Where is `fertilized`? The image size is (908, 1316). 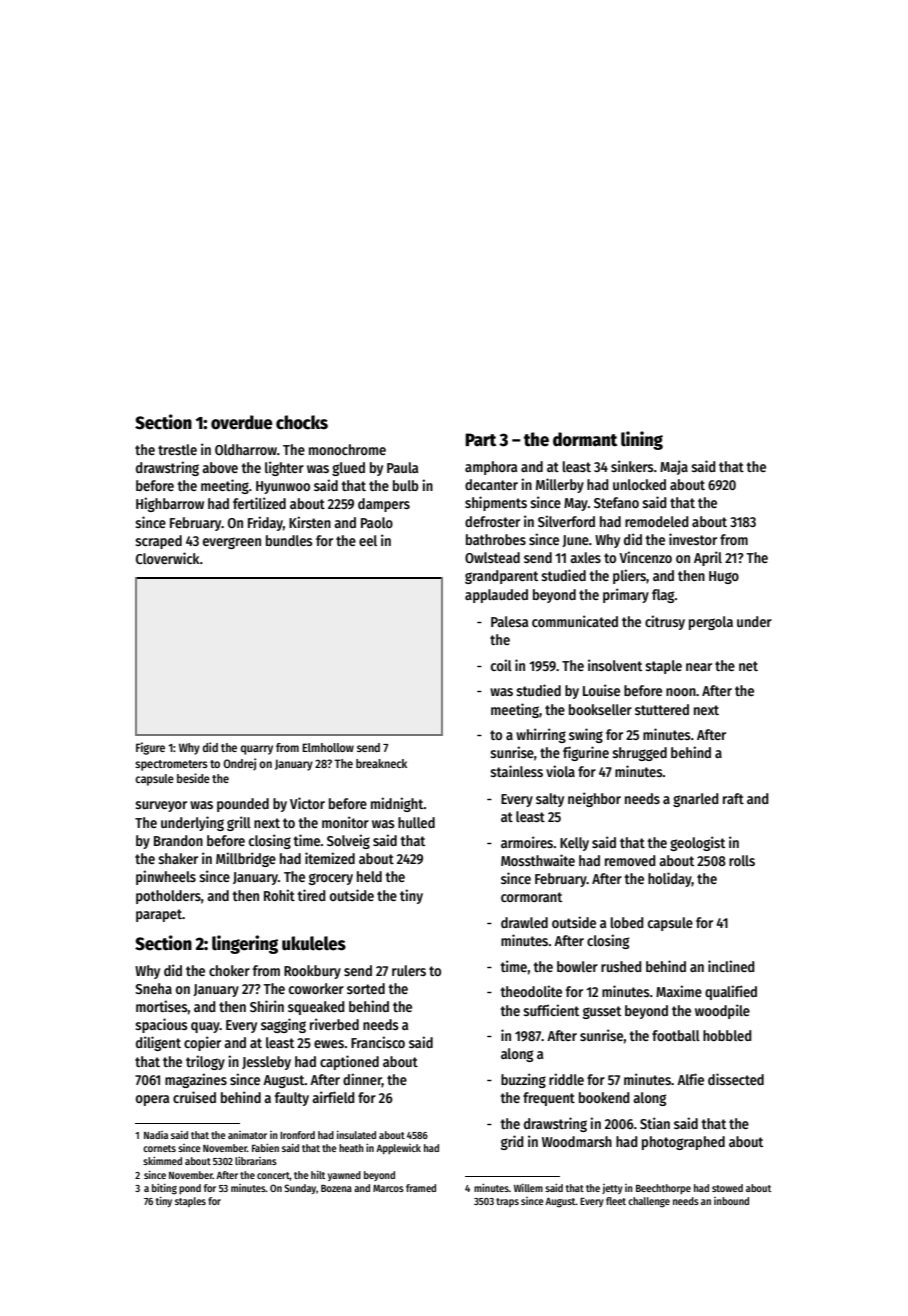
fertilized is located at coordinates (259, 503).
